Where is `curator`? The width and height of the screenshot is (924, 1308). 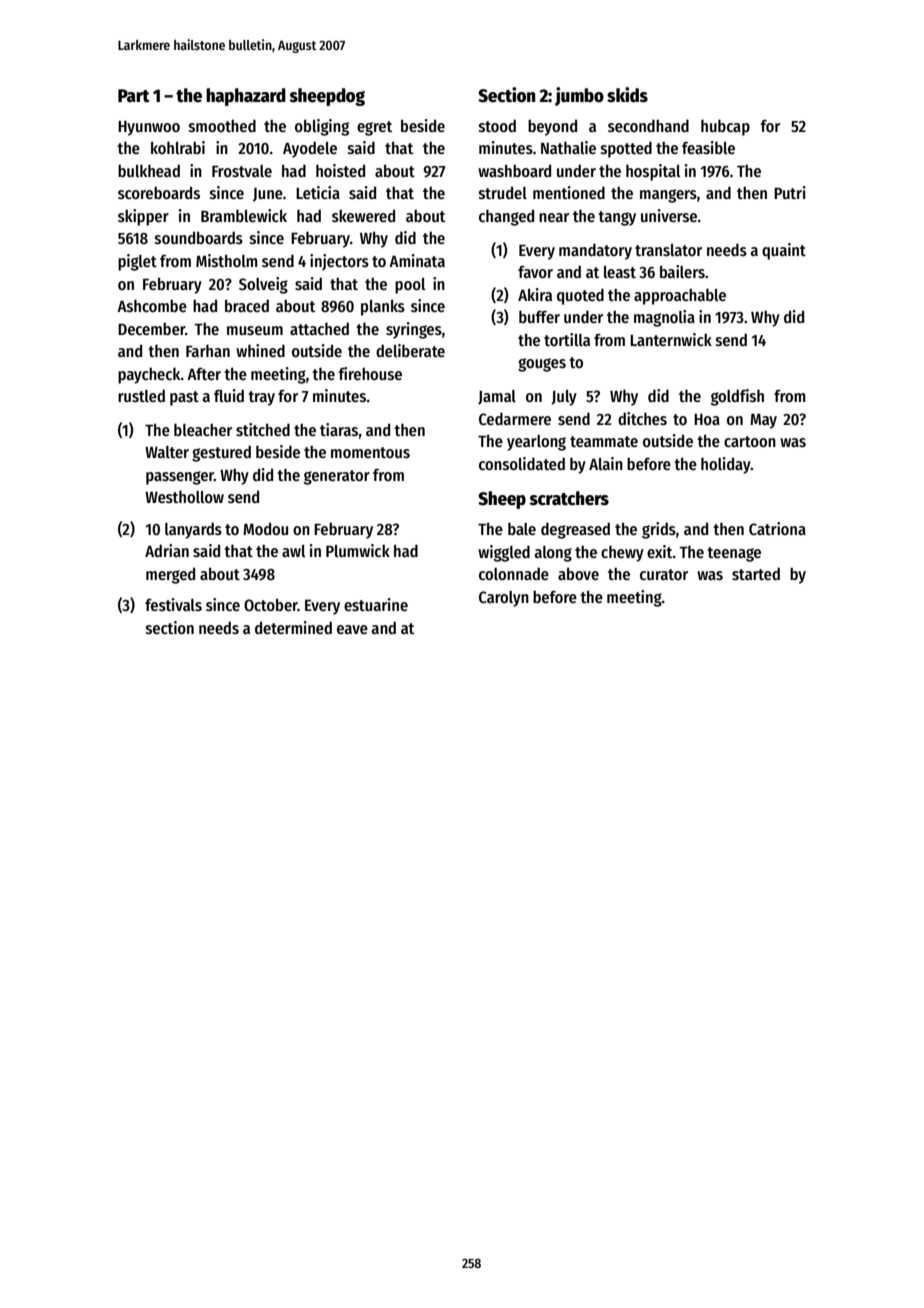 curator is located at coordinates (664, 574).
